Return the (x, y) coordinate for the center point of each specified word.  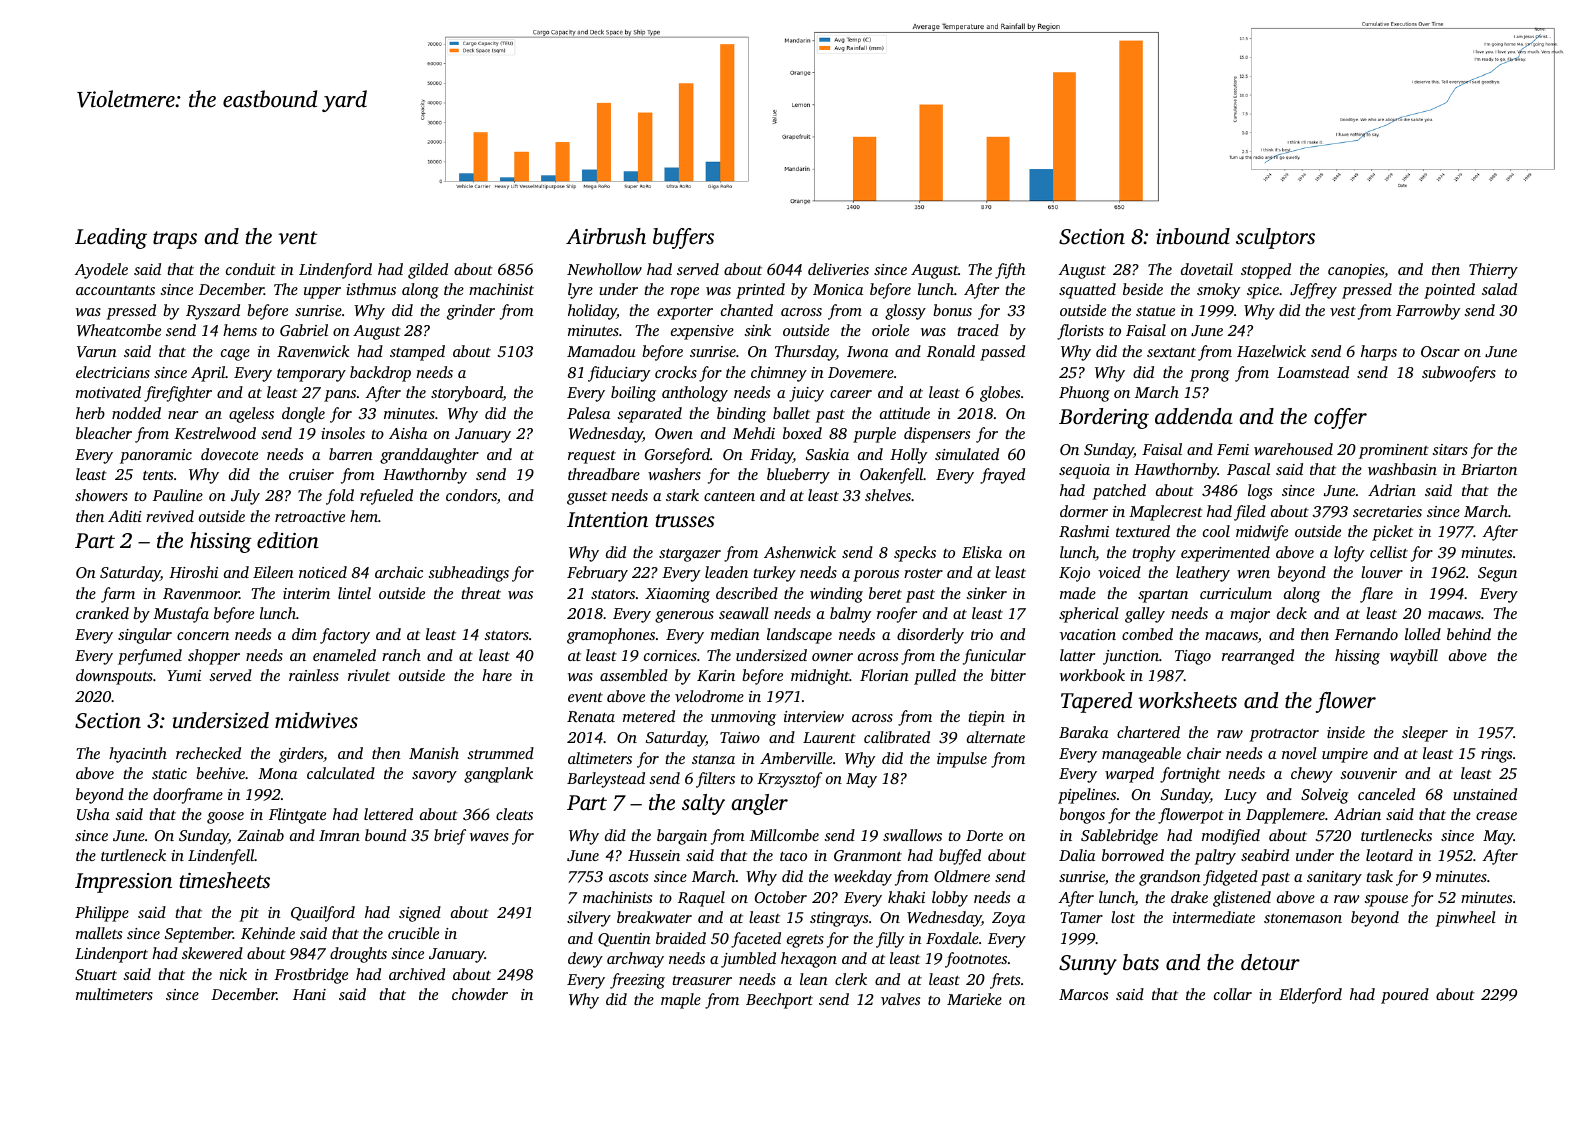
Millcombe (784, 835)
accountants (115, 290)
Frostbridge (311, 976)
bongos (1082, 816)
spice (1263, 291)
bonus (952, 310)
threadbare (604, 474)
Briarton (1489, 469)
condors (471, 495)
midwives (316, 720)
